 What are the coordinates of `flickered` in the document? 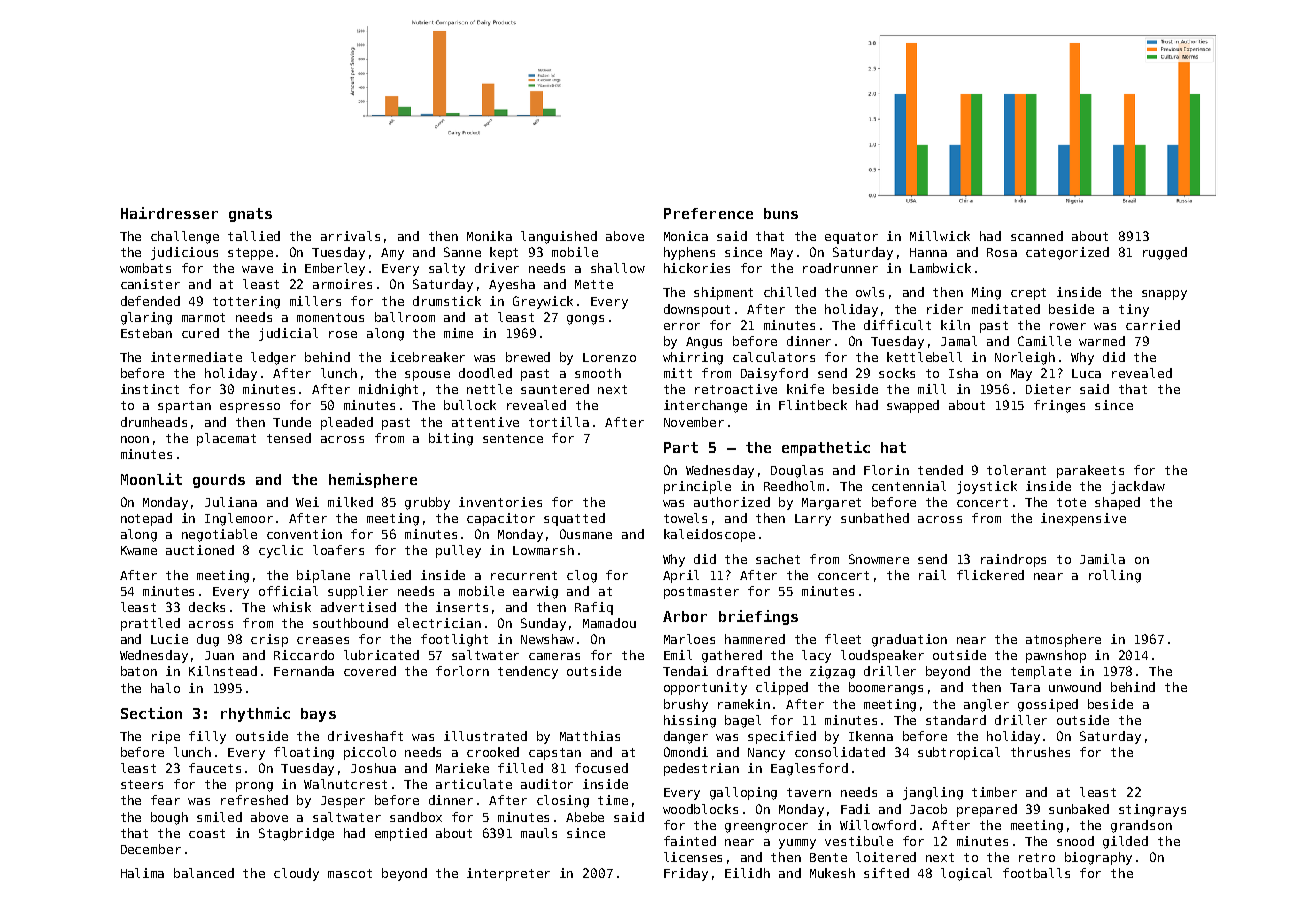 It's located at (990, 575).
